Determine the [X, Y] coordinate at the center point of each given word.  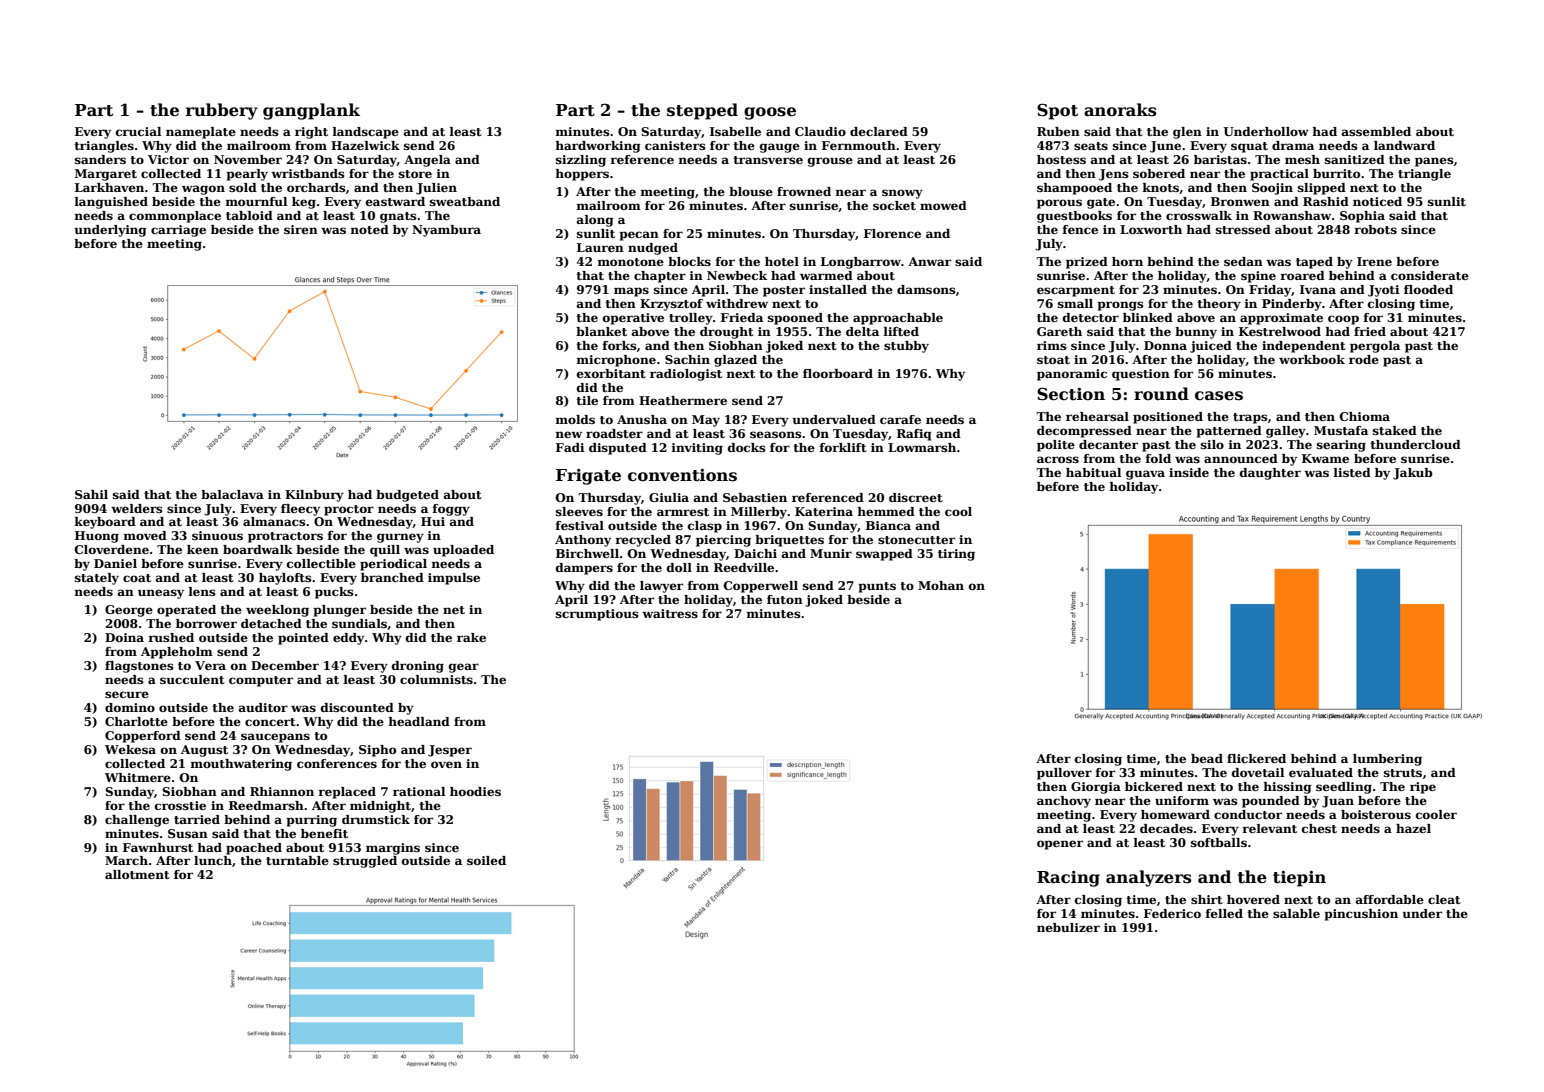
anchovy [1064, 802]
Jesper [450, 751]
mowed [943, 205]
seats [1091, 146]
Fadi [570, 447]
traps [1250, 418]
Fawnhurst [158, 847]
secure [127, 694]
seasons [776, 434]
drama [1293, 145]
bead [1207, 758]
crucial [138, 131]
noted [369, 229]
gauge [779, 148]
